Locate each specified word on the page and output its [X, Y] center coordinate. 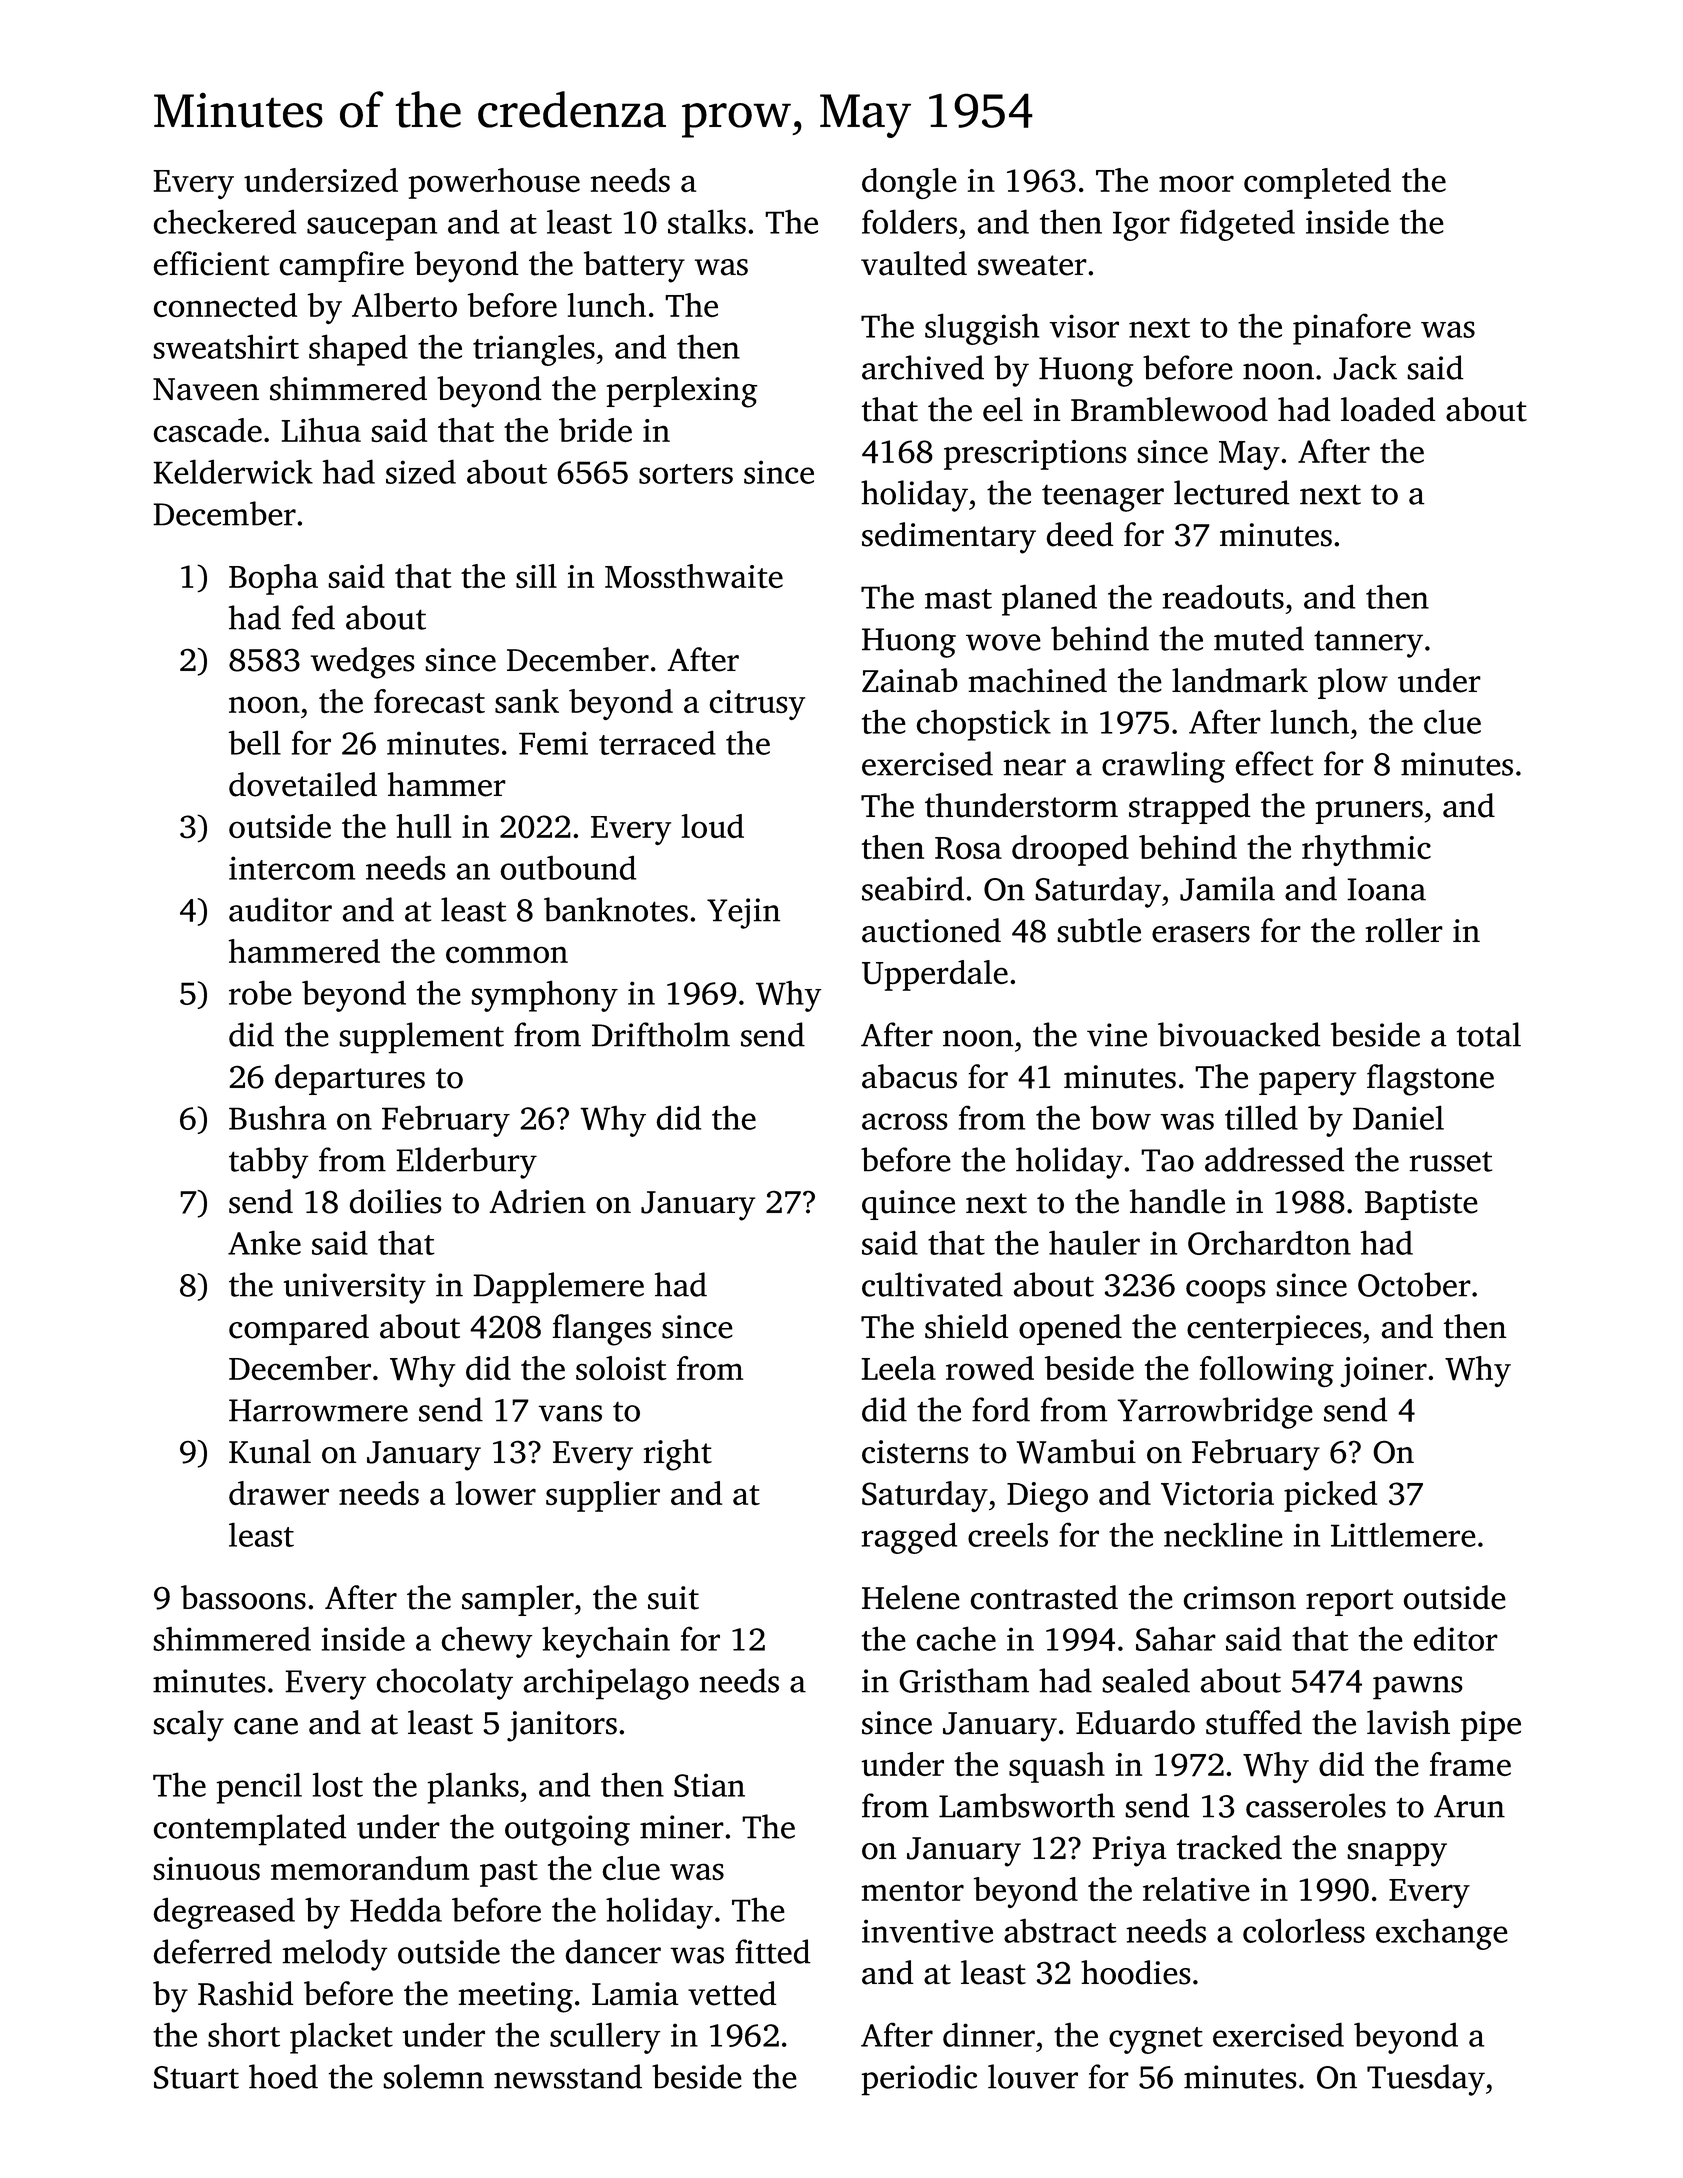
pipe [1491, 1726]
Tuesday [1426, 2080]
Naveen [206, 389]
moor [1196, 183]
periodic [919, 2080]
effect [1274, 763]
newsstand [568, 2076]
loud [713, 826]
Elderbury [466, 1163]
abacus [909, 1076]
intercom [292, 868]
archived [923, 367]
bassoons [243, 1597]
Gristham [964, 1680]
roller [1404, 930]
